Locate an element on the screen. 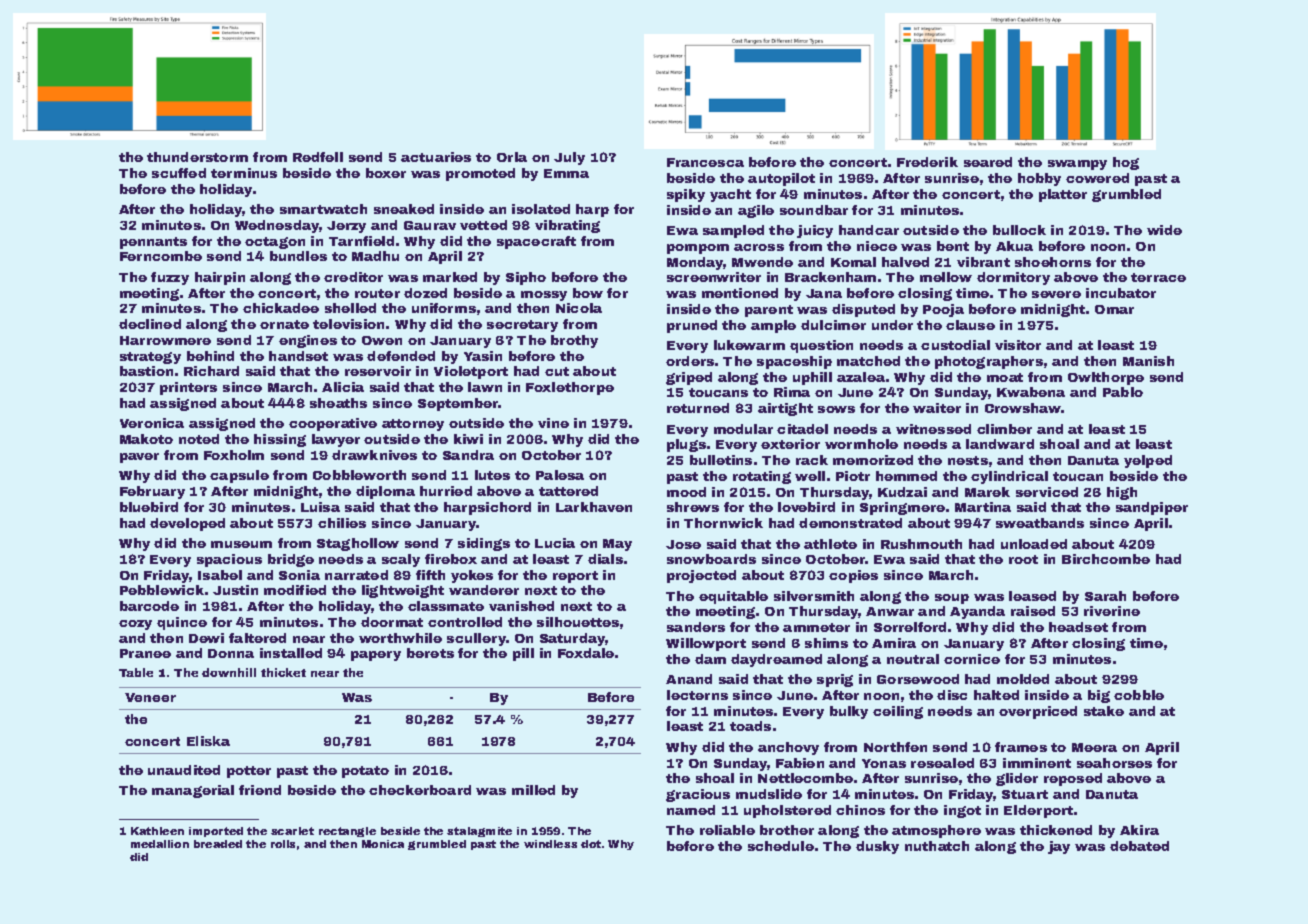 Image resolution: width=1308 pixels, height=924 pixels. Staghollow is located at coordinates (358, 544).
